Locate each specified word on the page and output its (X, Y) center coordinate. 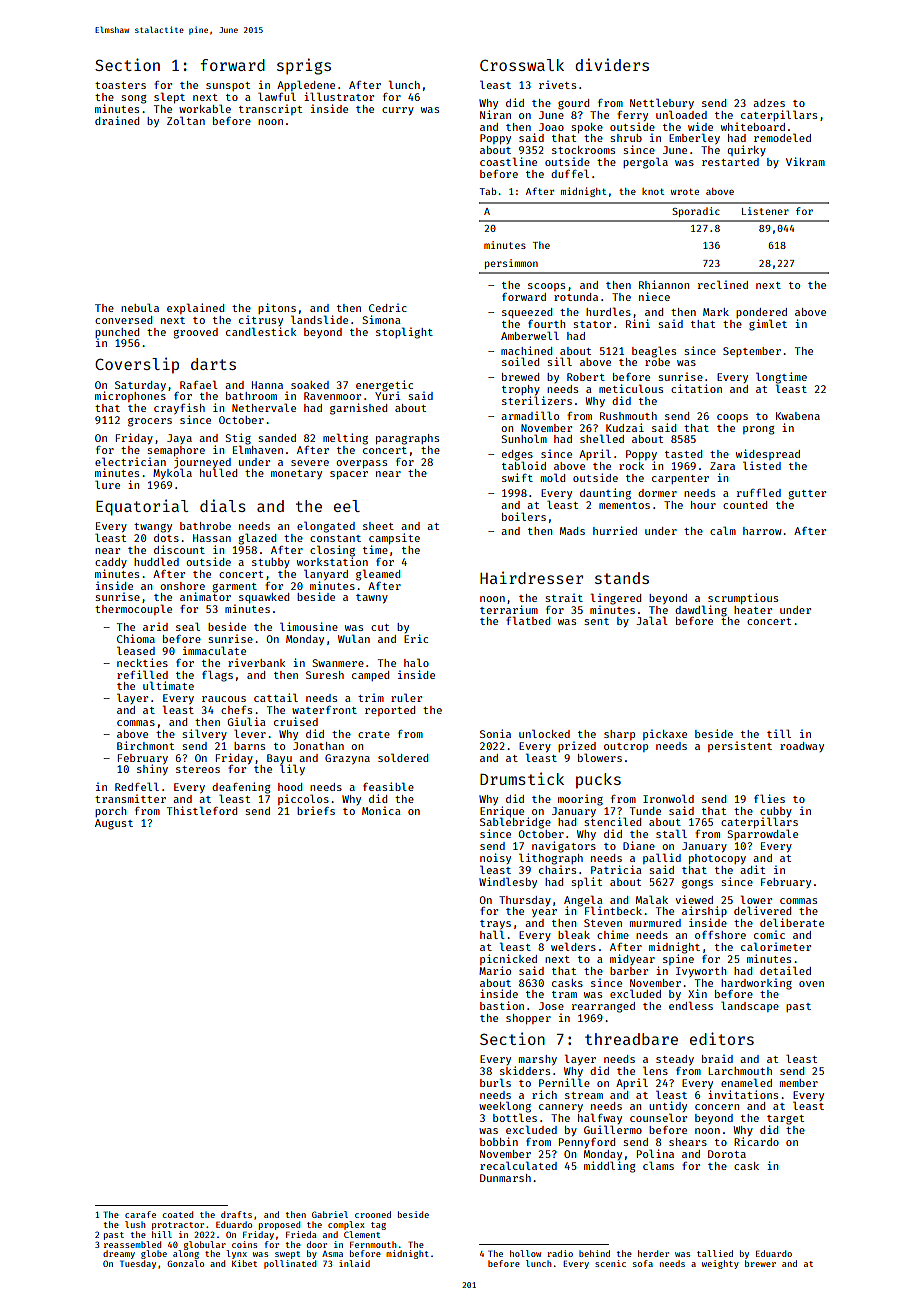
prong (758, 430)
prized (577, 746)
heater (753, 610)
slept (169, 97)
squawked (264, 598)
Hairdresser (531, 577)
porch (110, 812)
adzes (769, 103)
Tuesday (138, 1264)
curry (398, 111)
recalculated (518, 1165)
